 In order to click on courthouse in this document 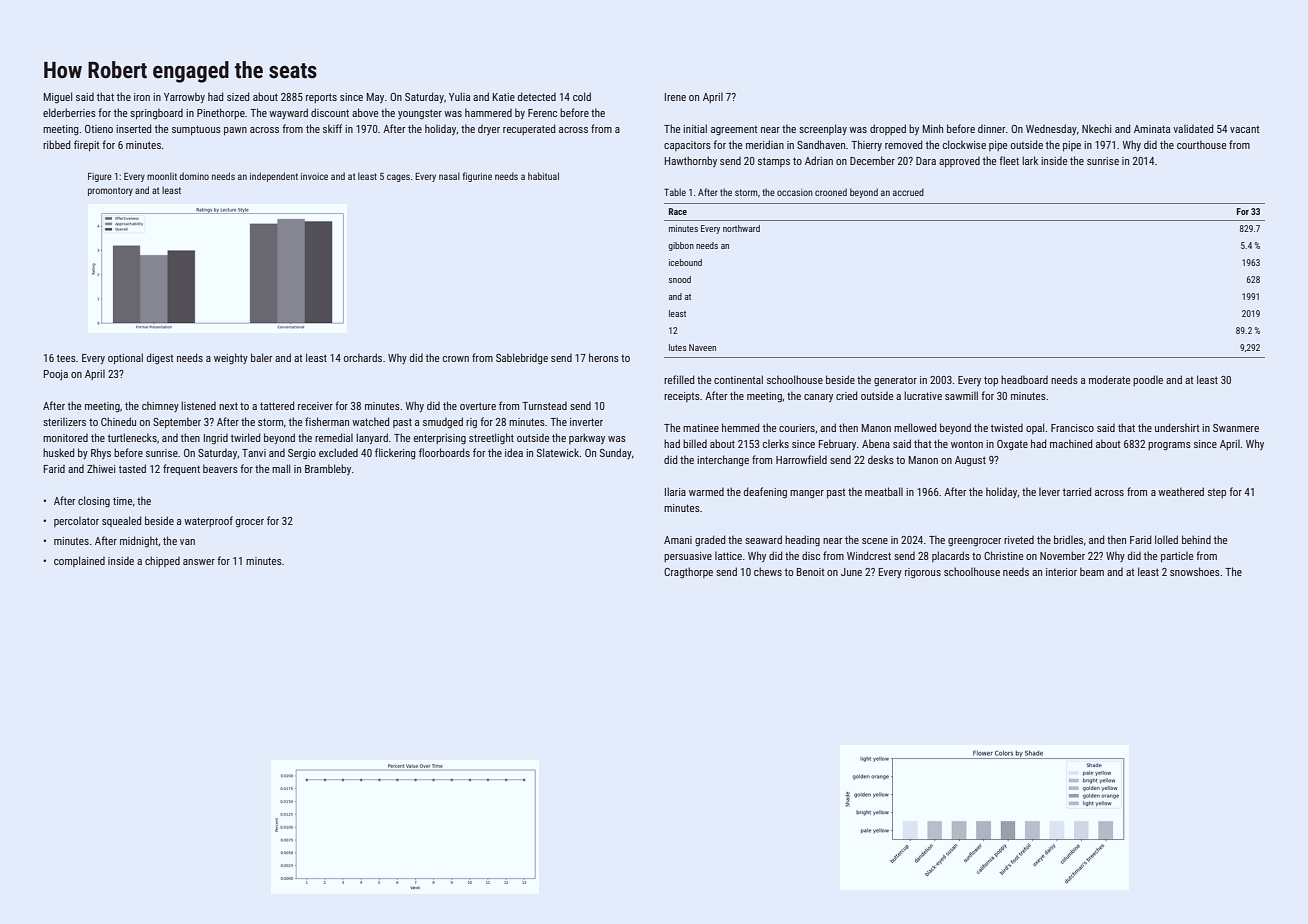, I will do `click(1201, 144)`.
